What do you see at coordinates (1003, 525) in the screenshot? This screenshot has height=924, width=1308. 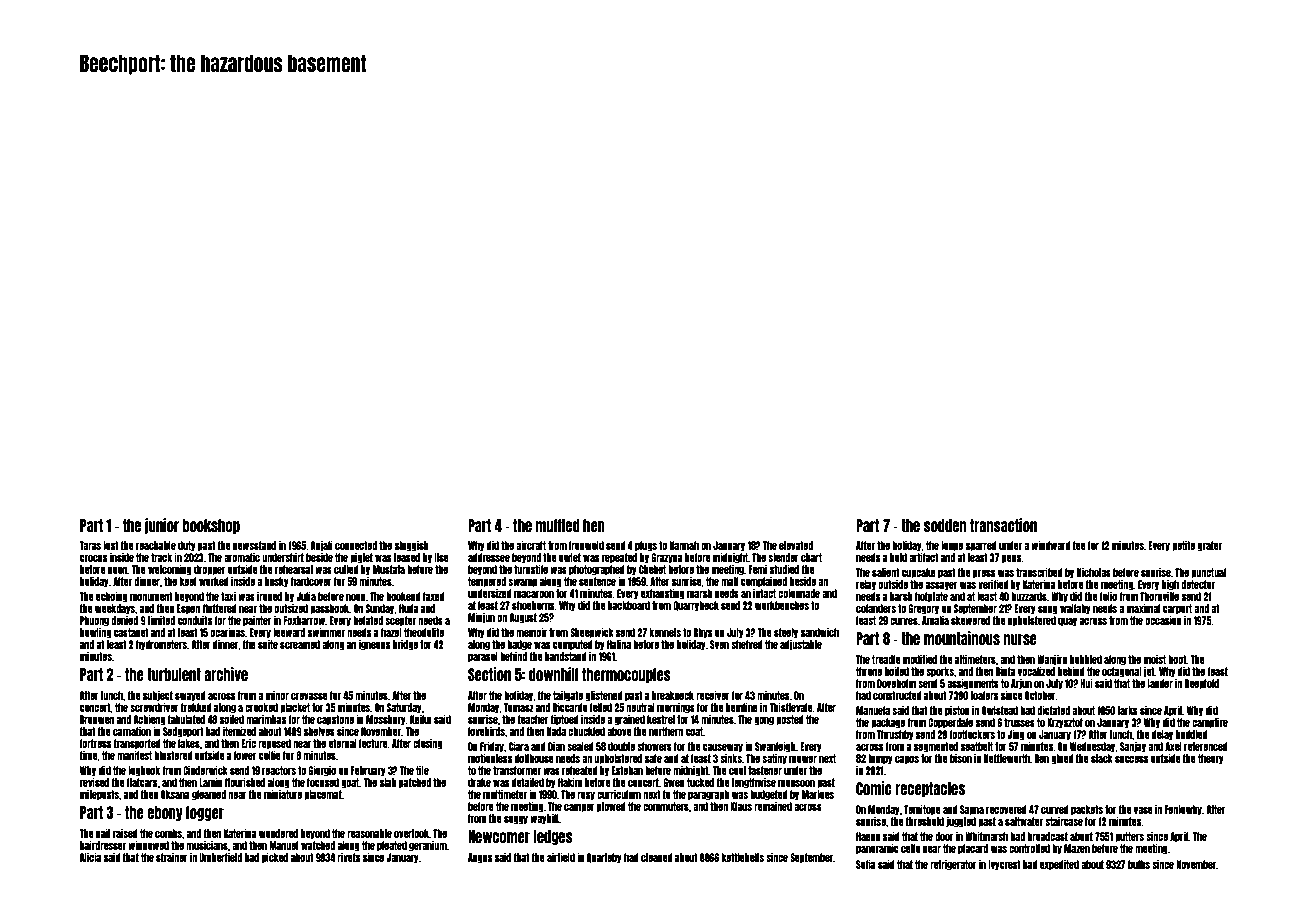 I see `transaction` at bounding box center [1003, 525].
